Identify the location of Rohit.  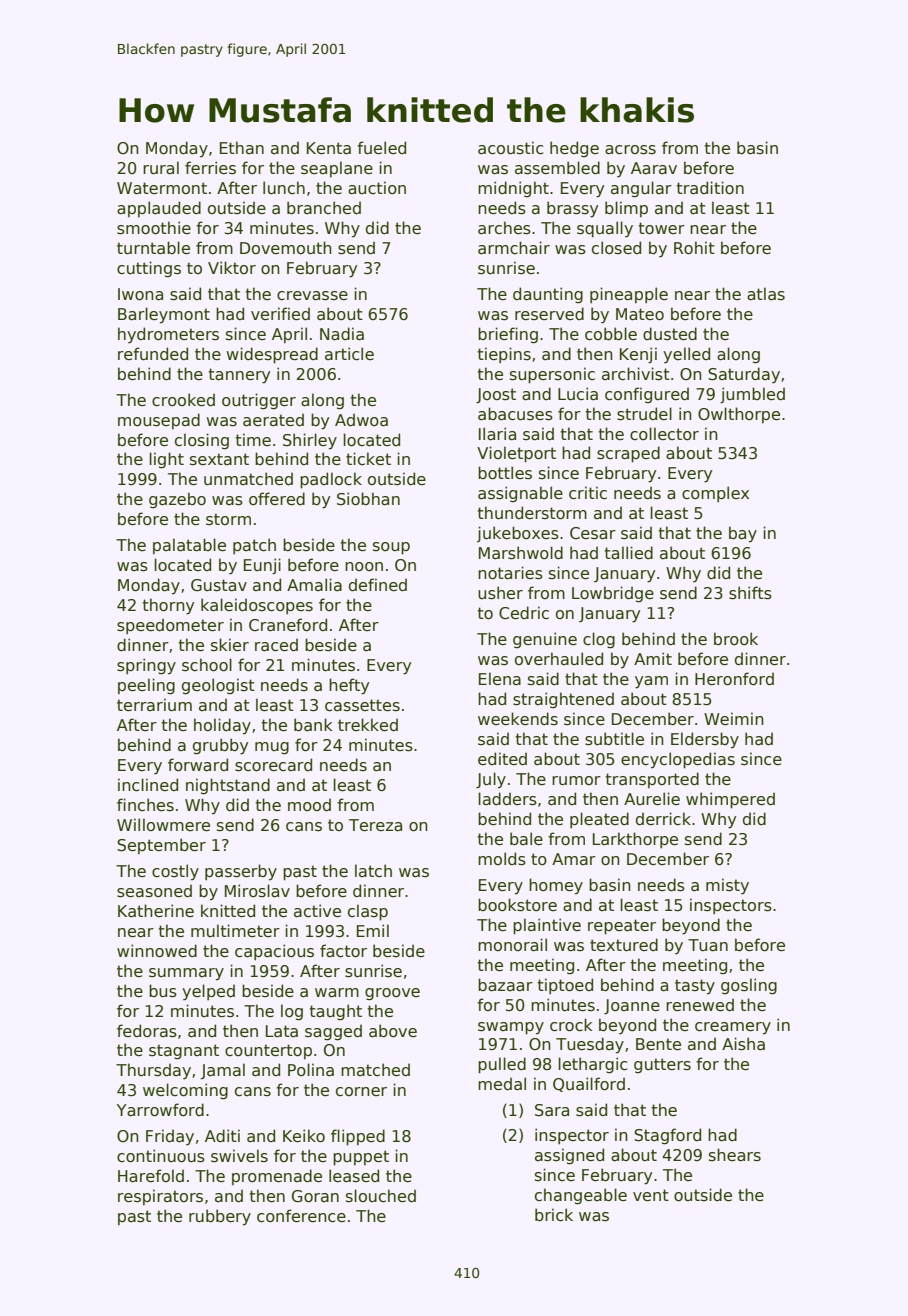
(694, 248).
